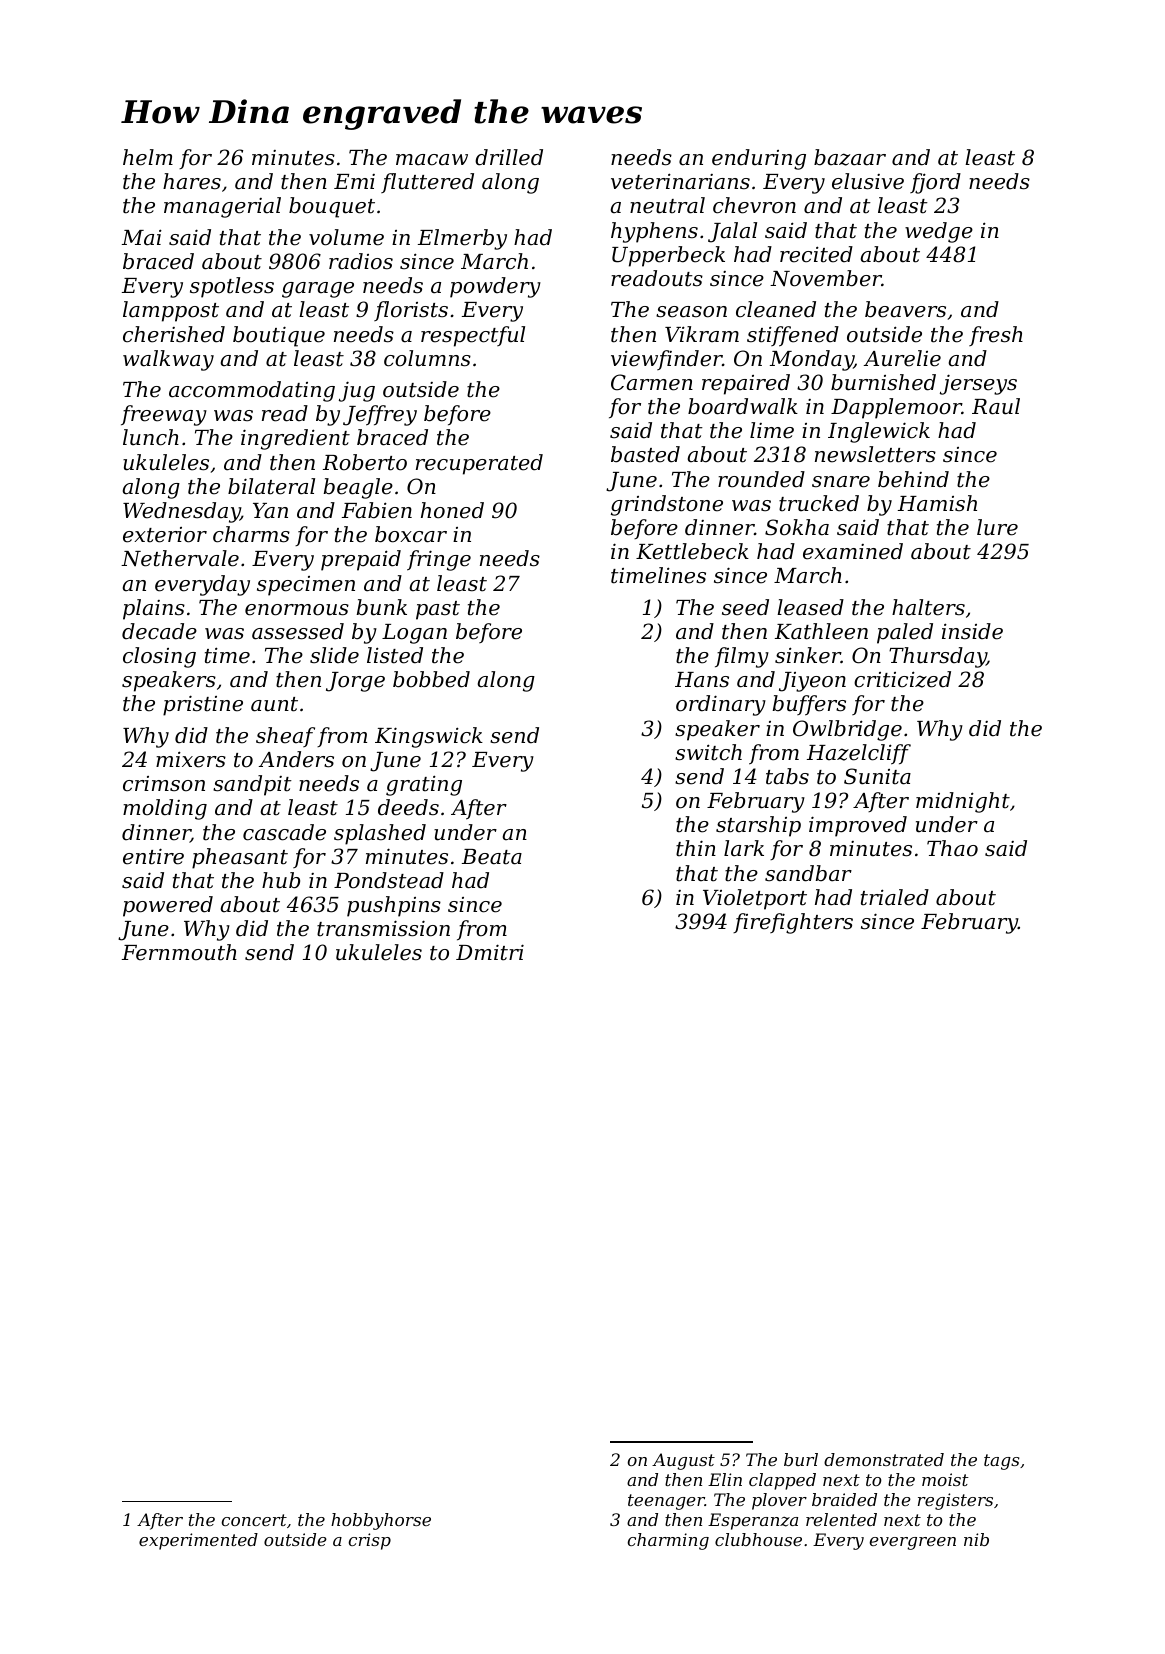  I want to click on midnight, so click(963, 802).
